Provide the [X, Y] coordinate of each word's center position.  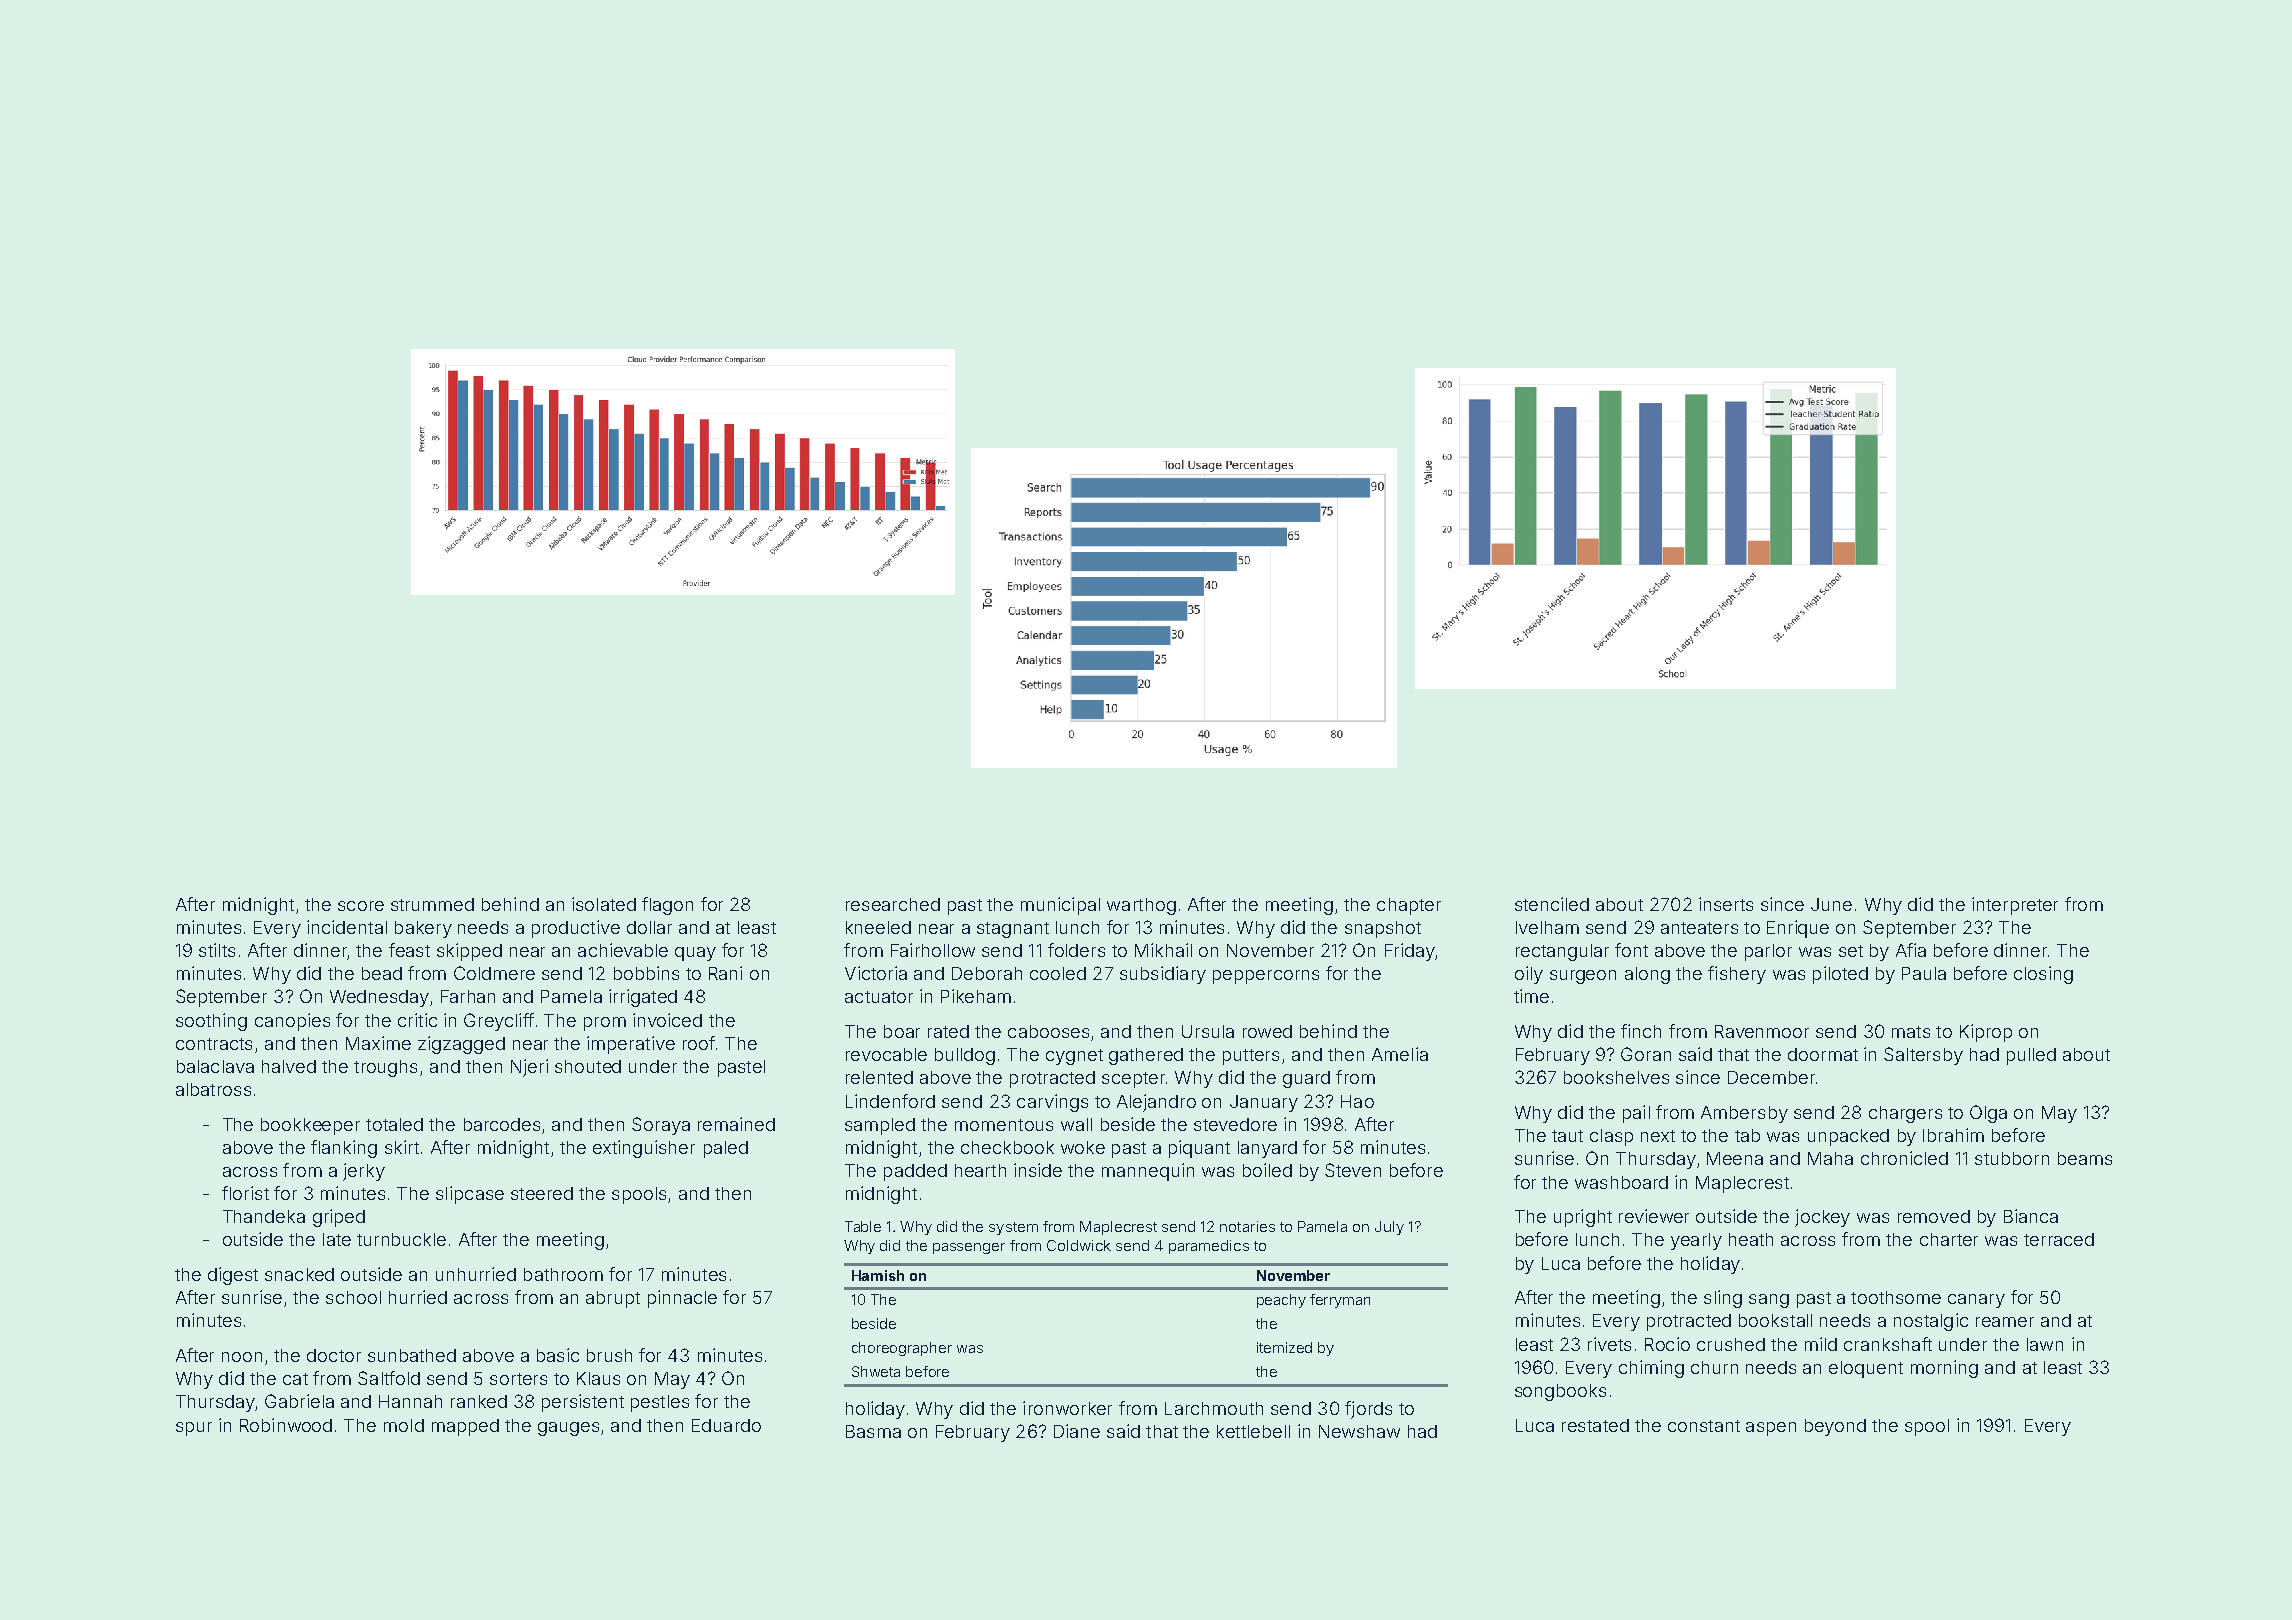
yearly [1696, 1241]
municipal [1060, 906]
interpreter [2015, 906]
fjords [1368, 1410]
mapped [465, 1427]
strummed [432, 904]
